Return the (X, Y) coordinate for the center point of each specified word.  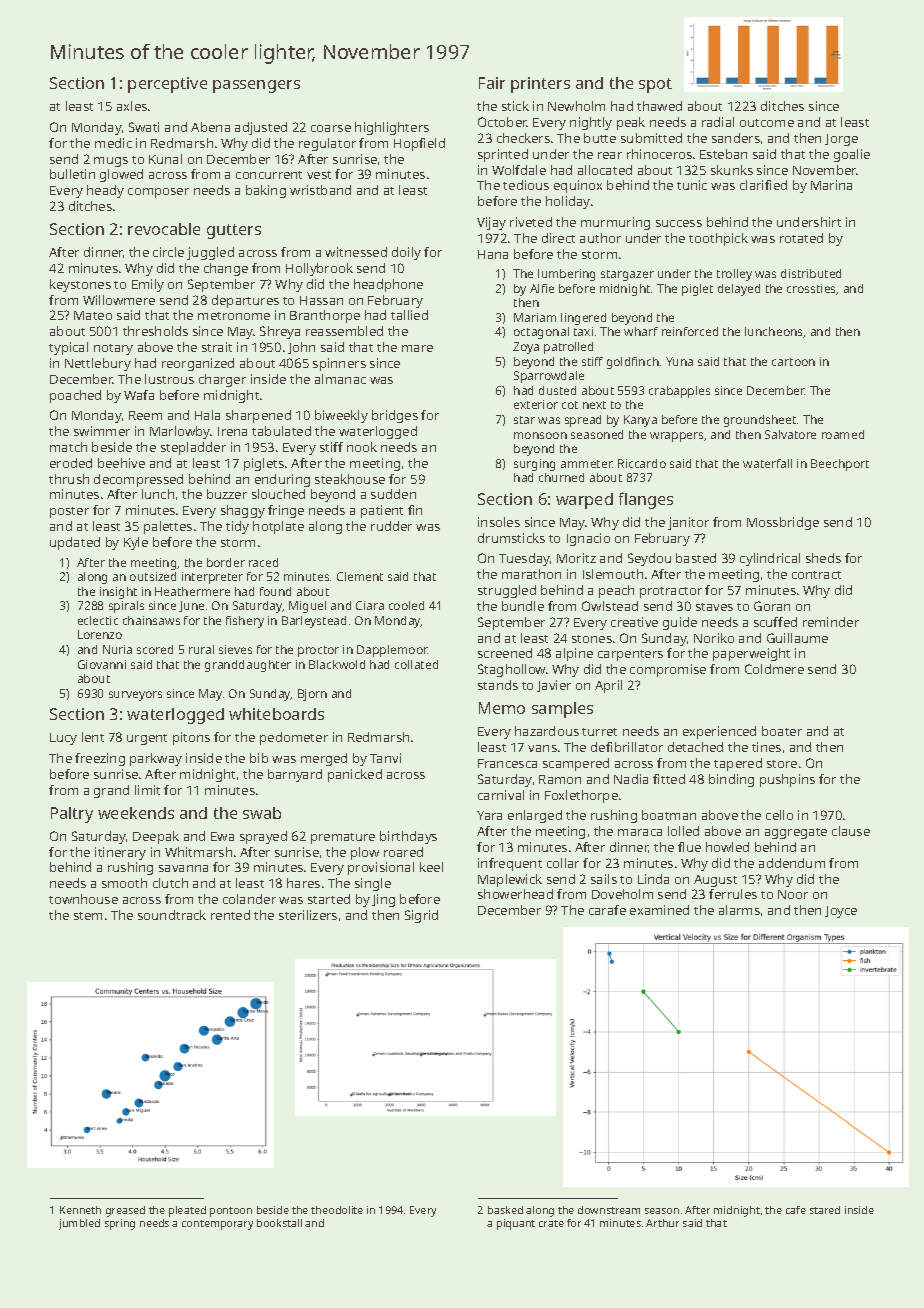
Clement (360, 576)
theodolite (337, 1210)
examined (659, 910)
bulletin (72, 174)
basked (505, 1210)
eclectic (98, 620)
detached (695, 747)
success (679, 223)
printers (540, 85)
